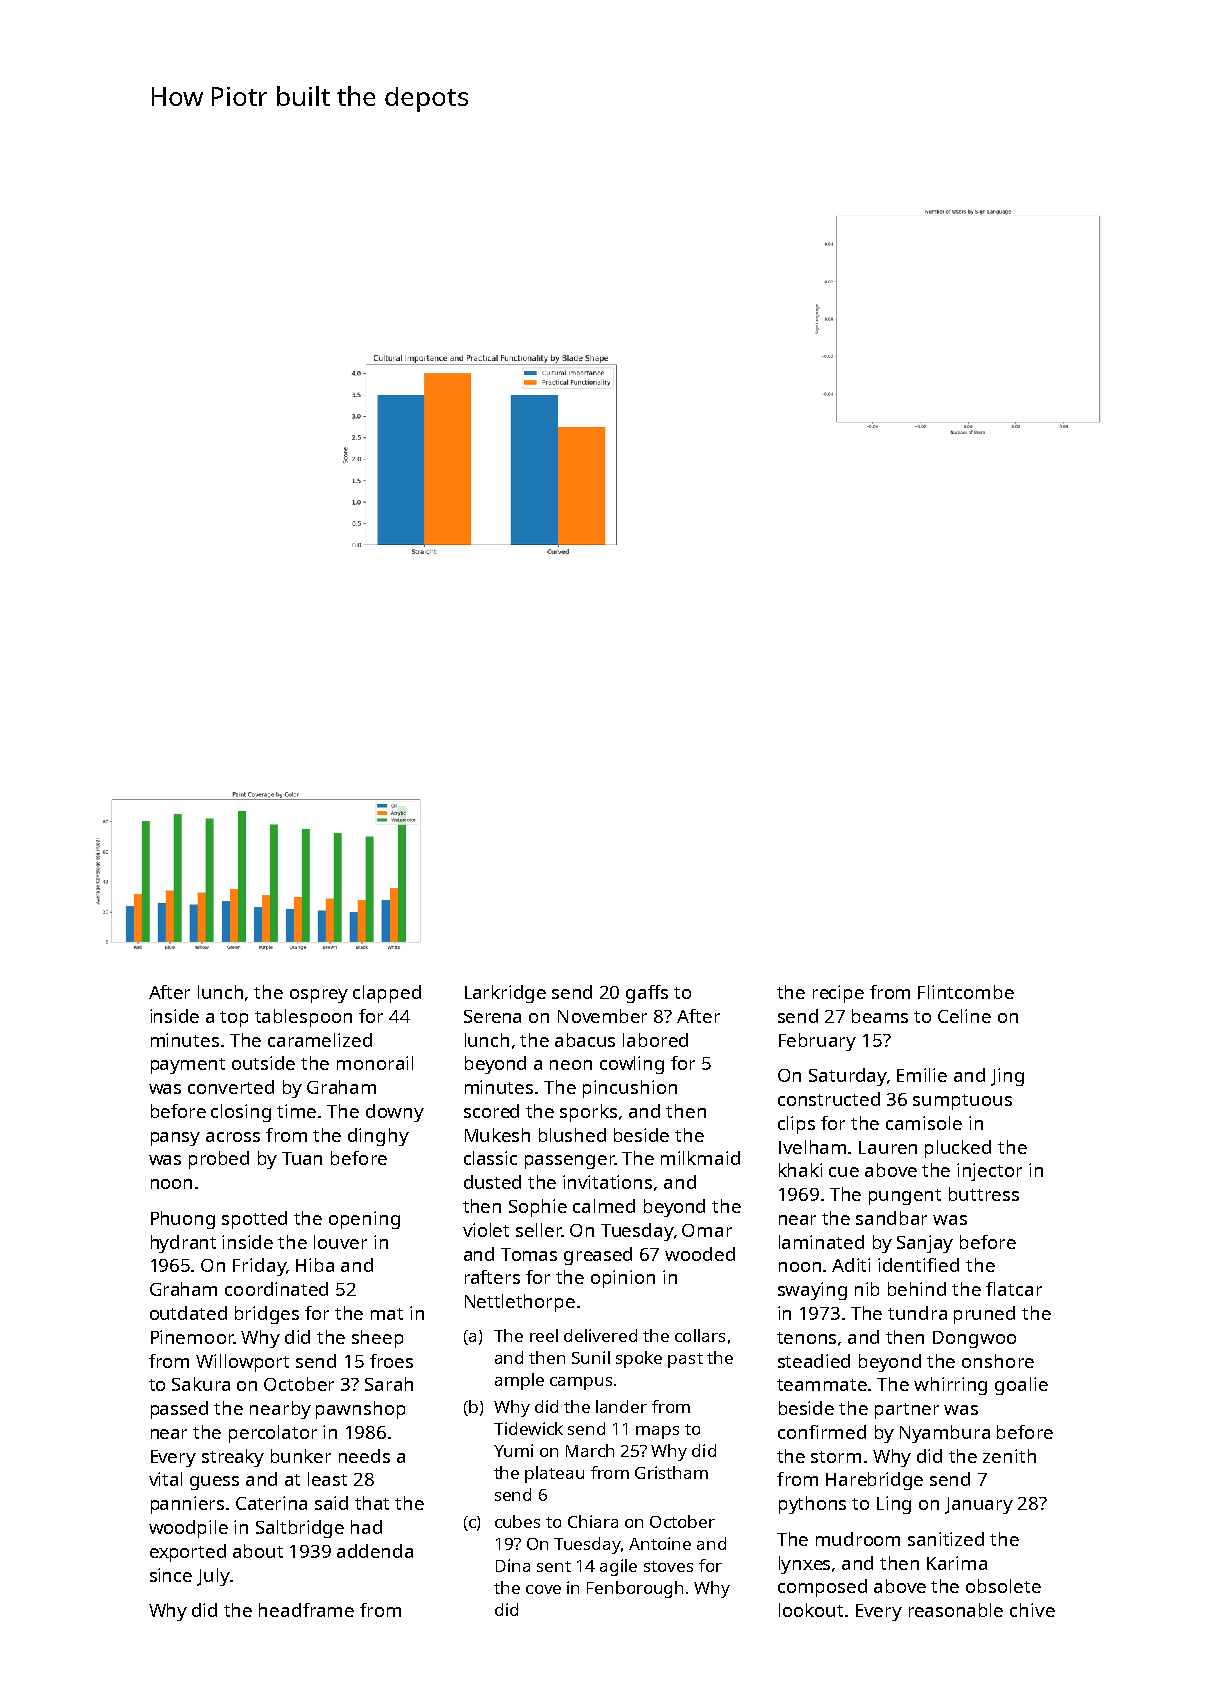  I want to click on sheep, so click(377, 1339).
